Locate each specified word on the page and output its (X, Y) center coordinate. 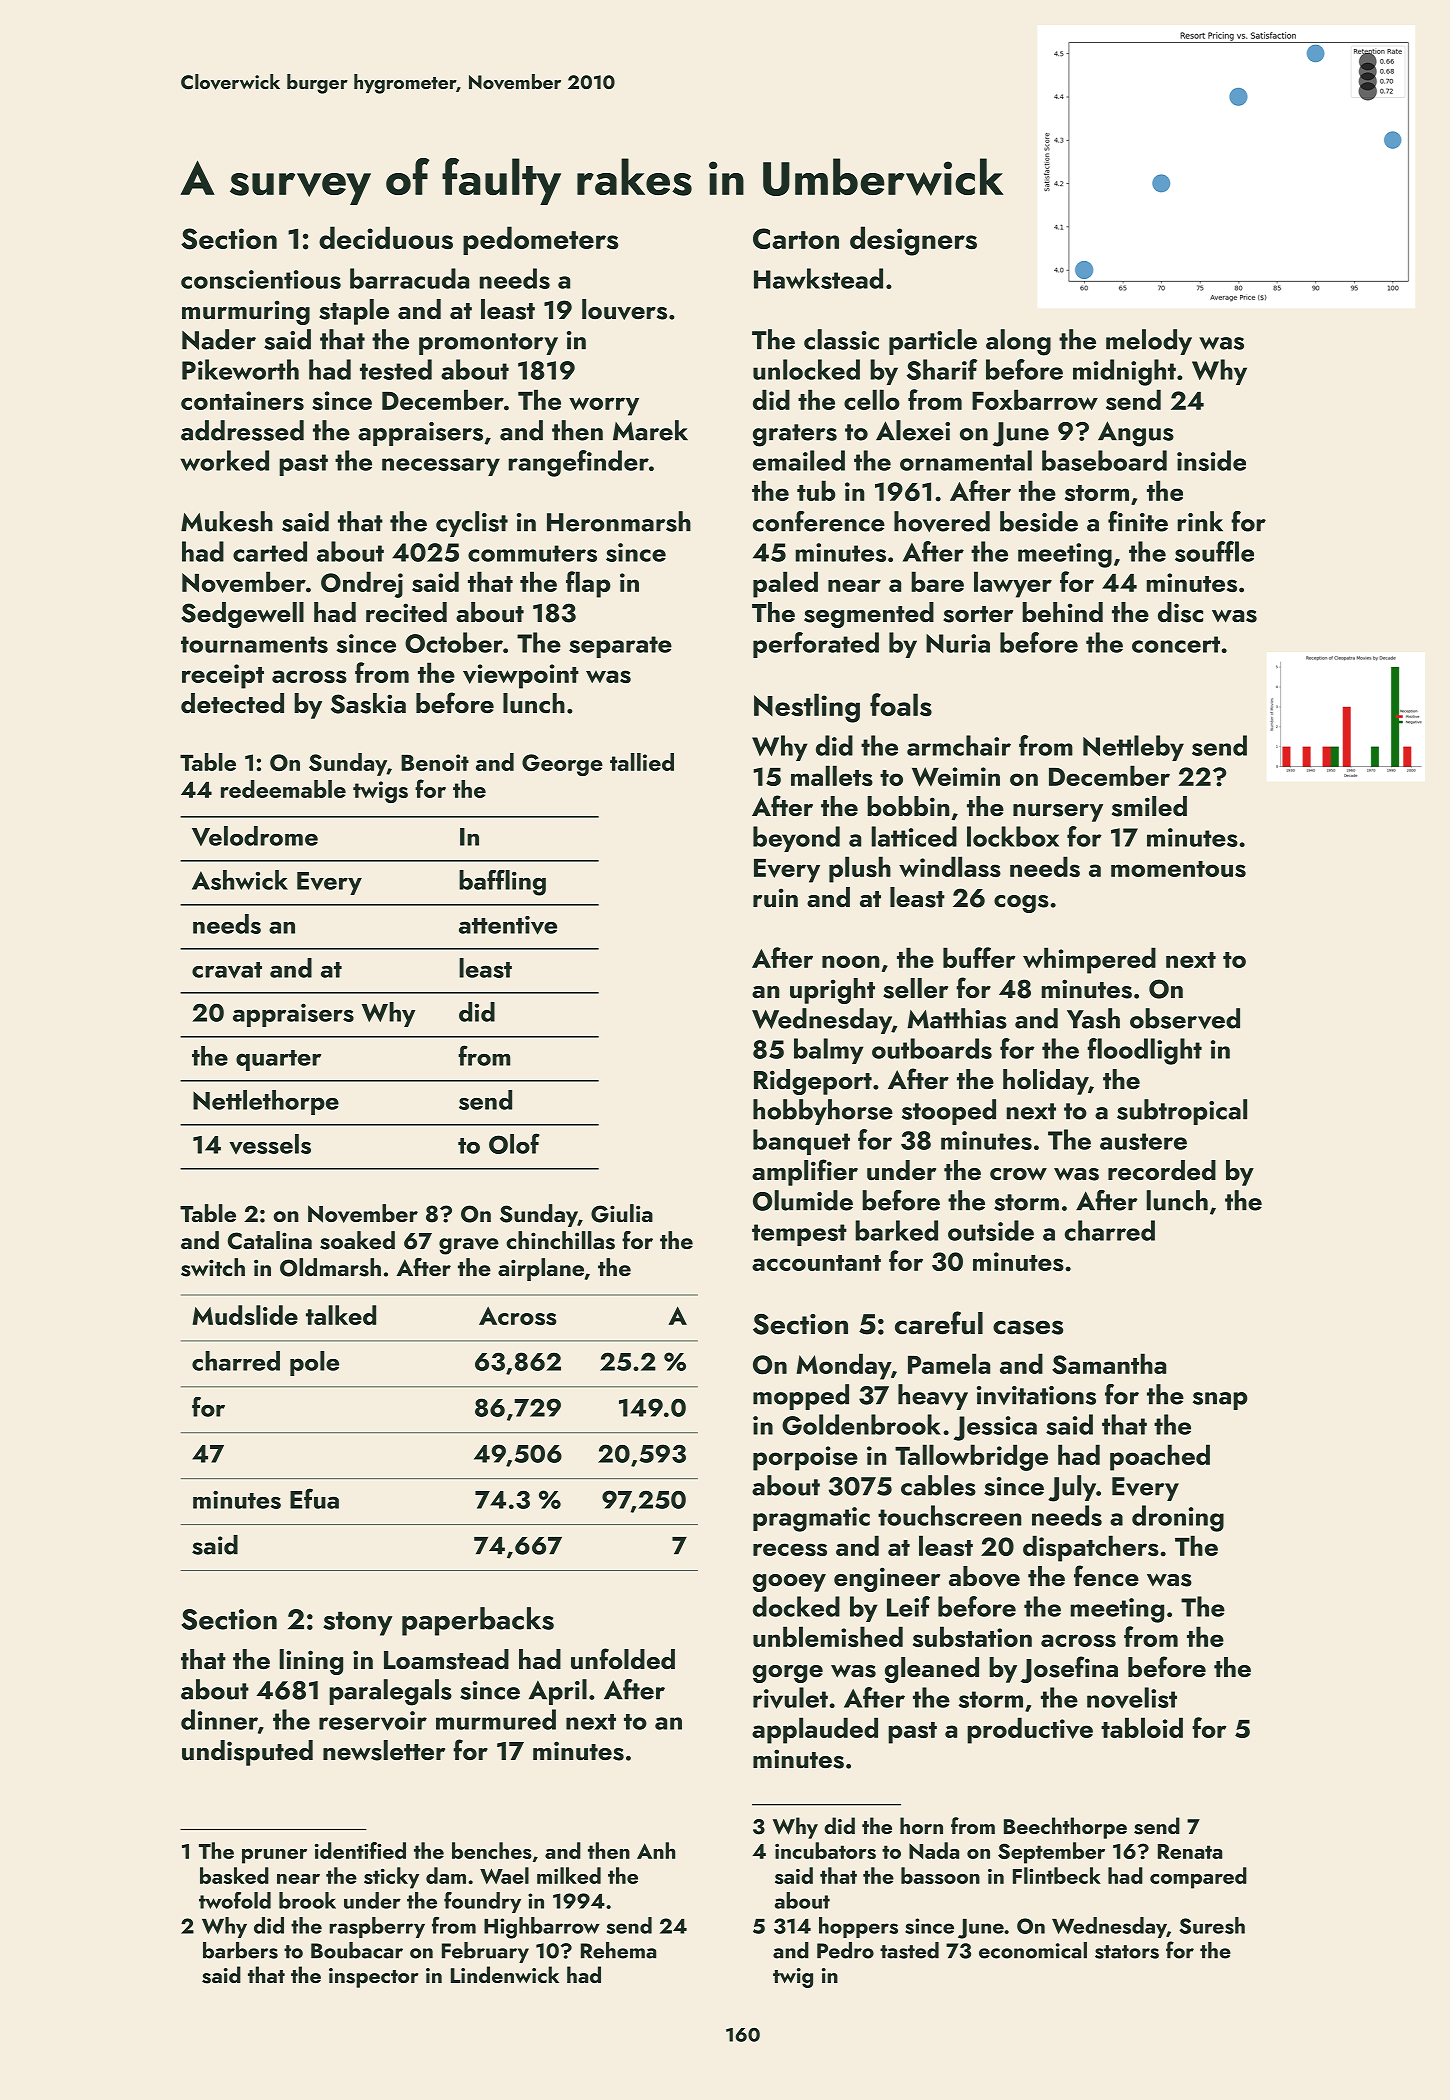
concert (1176, 644)
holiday (1045, 1082)
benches (492, 1850)
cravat (227, 970)
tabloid (1142, 1727)
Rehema (618, 1950)
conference (819, 521)
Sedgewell (242, 615)
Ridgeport (813, 1082)
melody (1149, 342)
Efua (314, 1498)
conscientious (261, 279)
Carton (796, 238)
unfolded (623, 1659)
